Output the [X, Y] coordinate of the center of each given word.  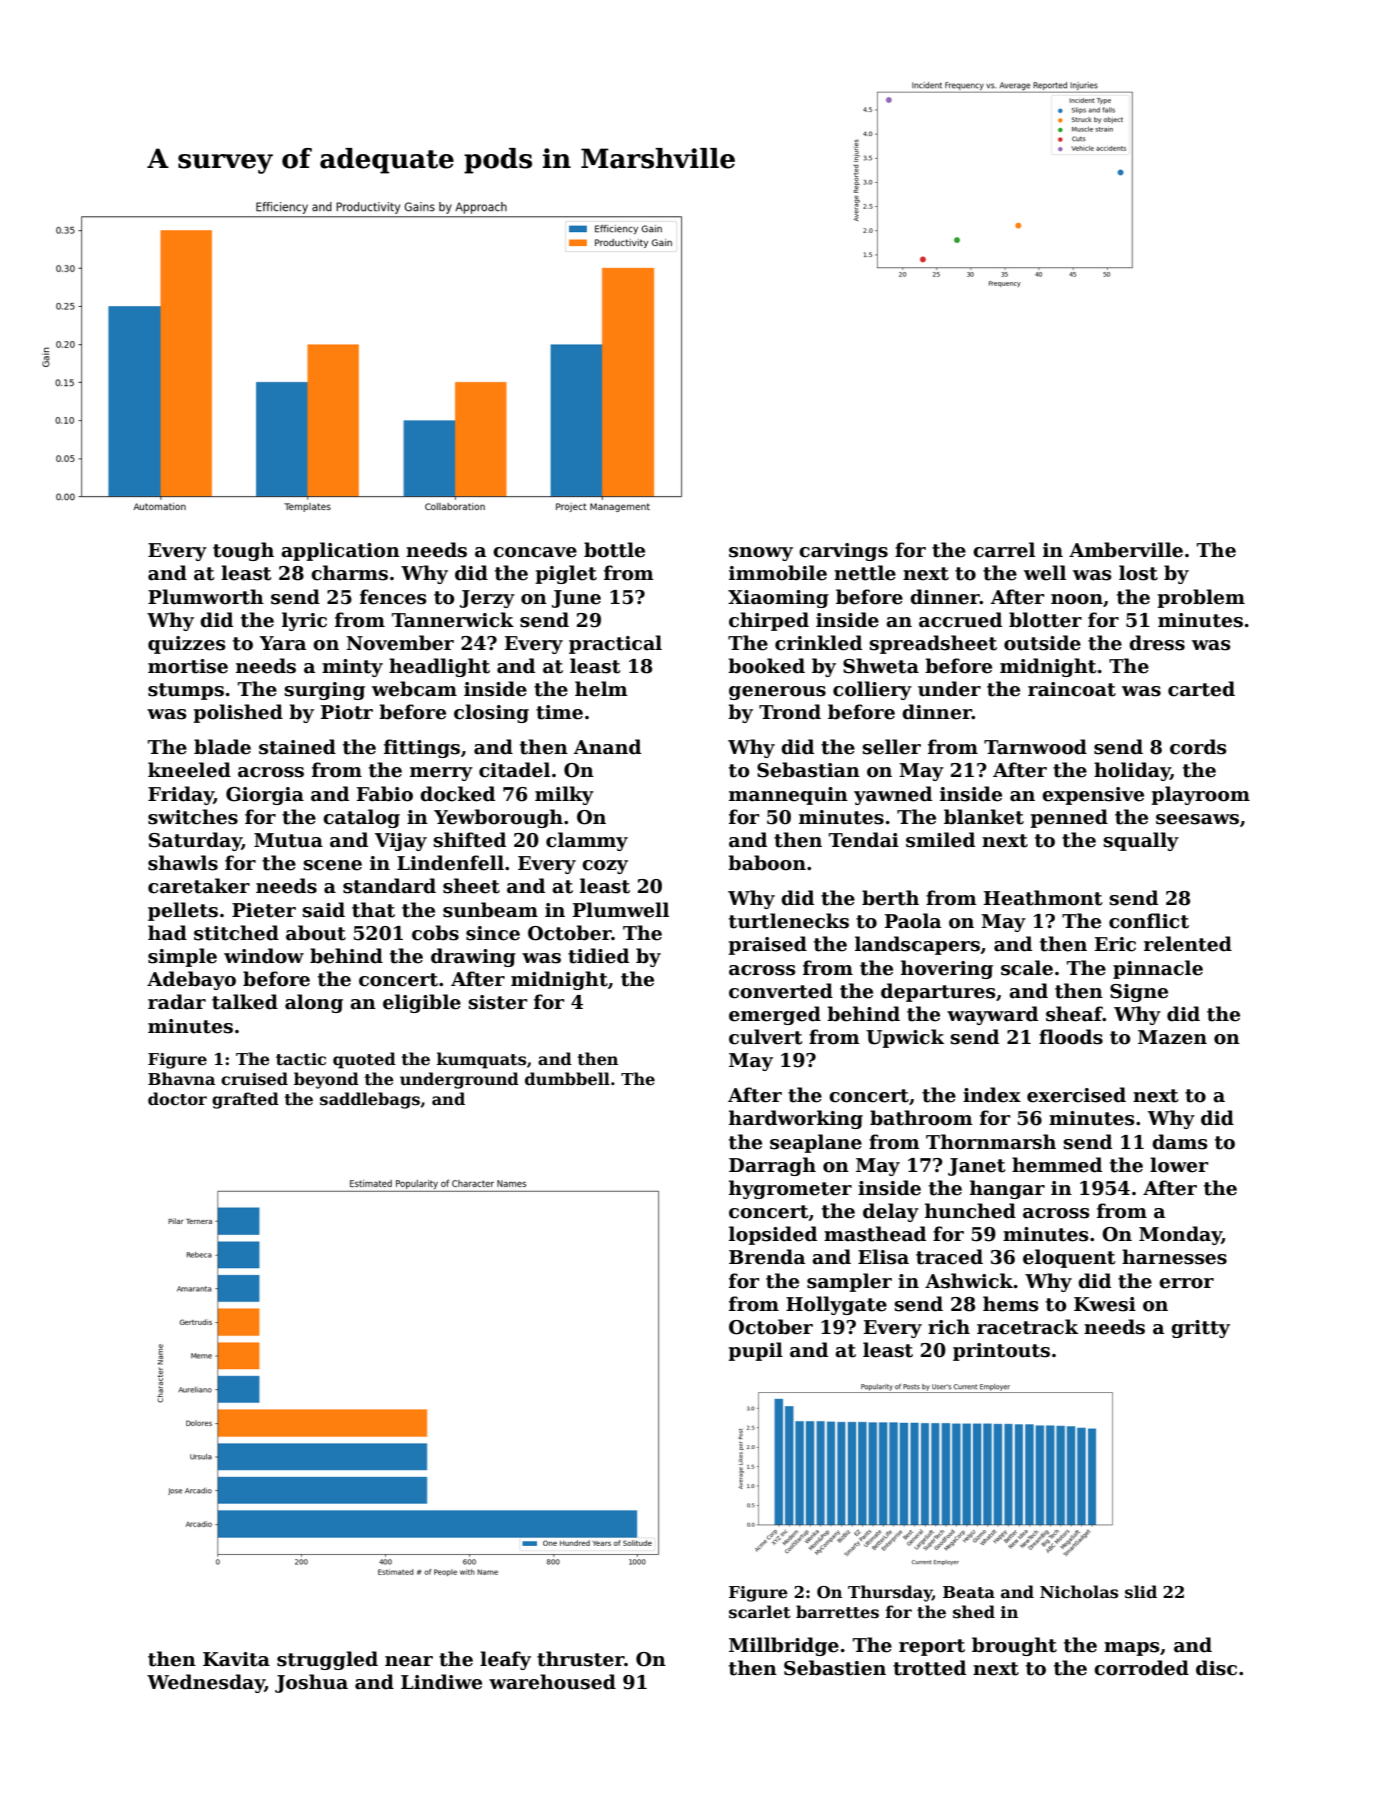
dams [1179, 1142]
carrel [1004, 550]
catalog [361, 818]
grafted [245, 1100]
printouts [1001, 1352]
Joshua [311, 1683]
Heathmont [1043, 898]
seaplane [816, 1143]
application [340, 551]
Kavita [236, 1659]
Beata [969, 1592]
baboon [767, 863]
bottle [614, 550]
